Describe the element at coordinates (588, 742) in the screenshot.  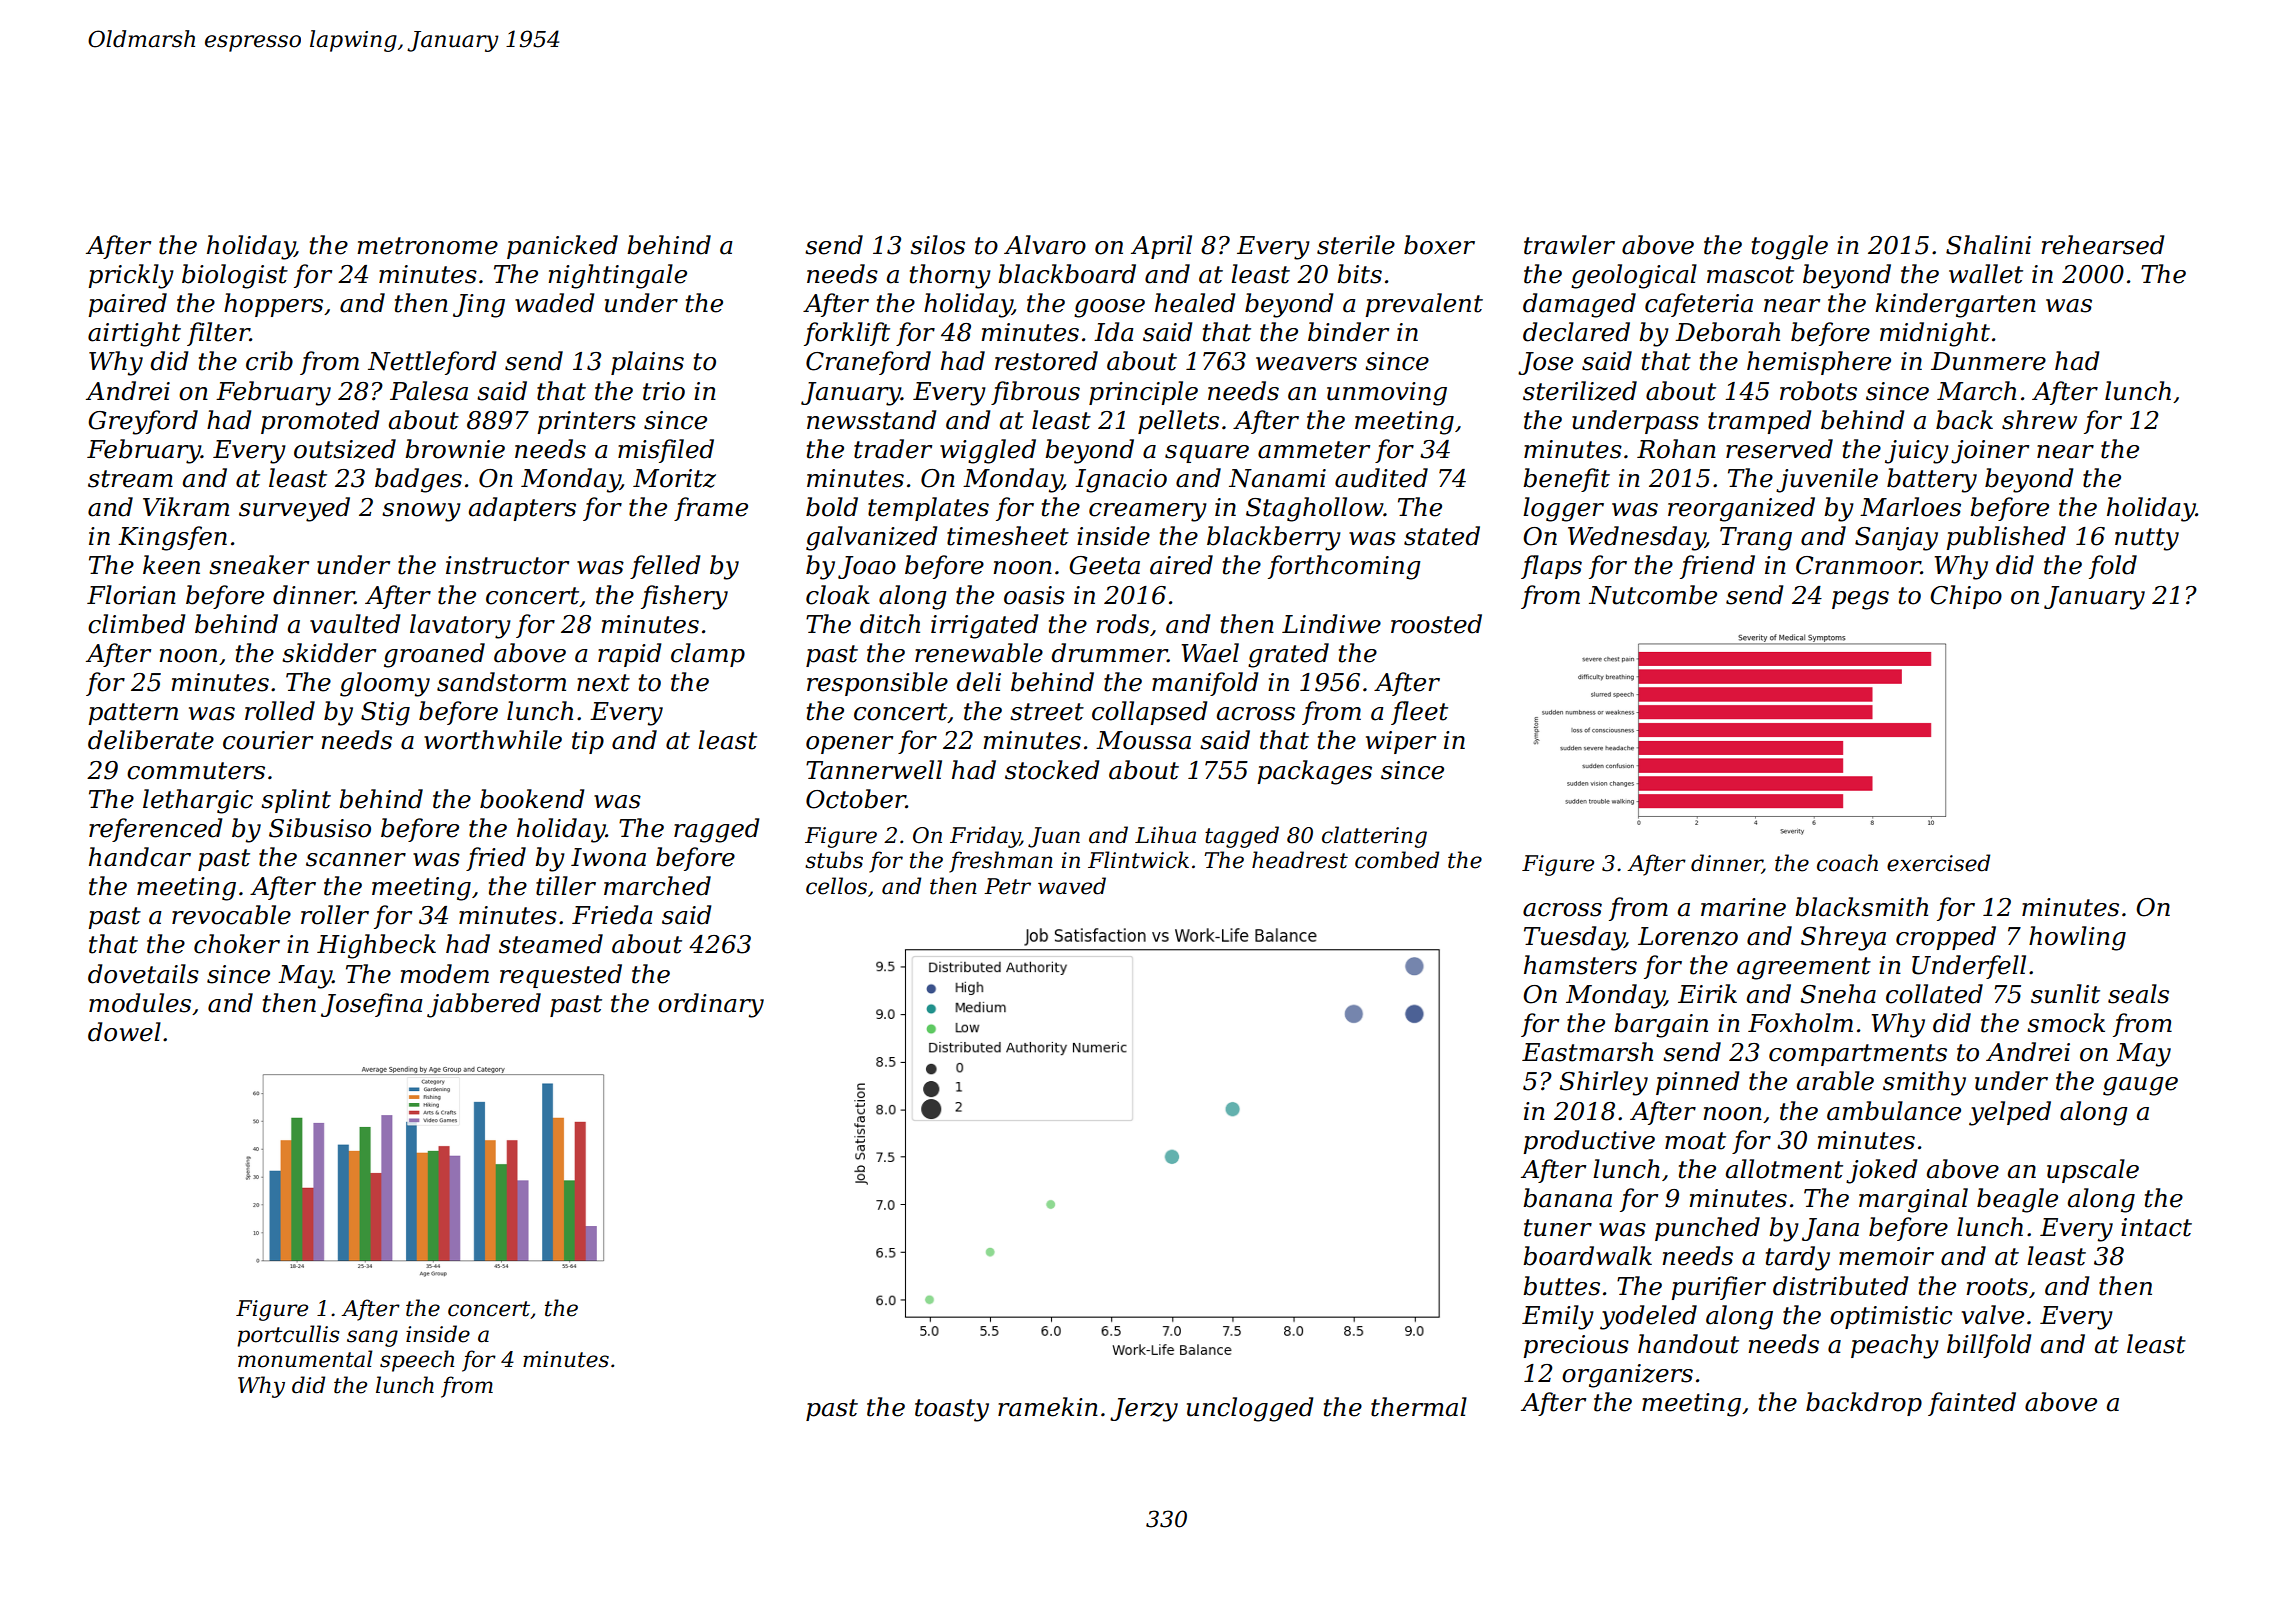
I see `tip` at that location.
